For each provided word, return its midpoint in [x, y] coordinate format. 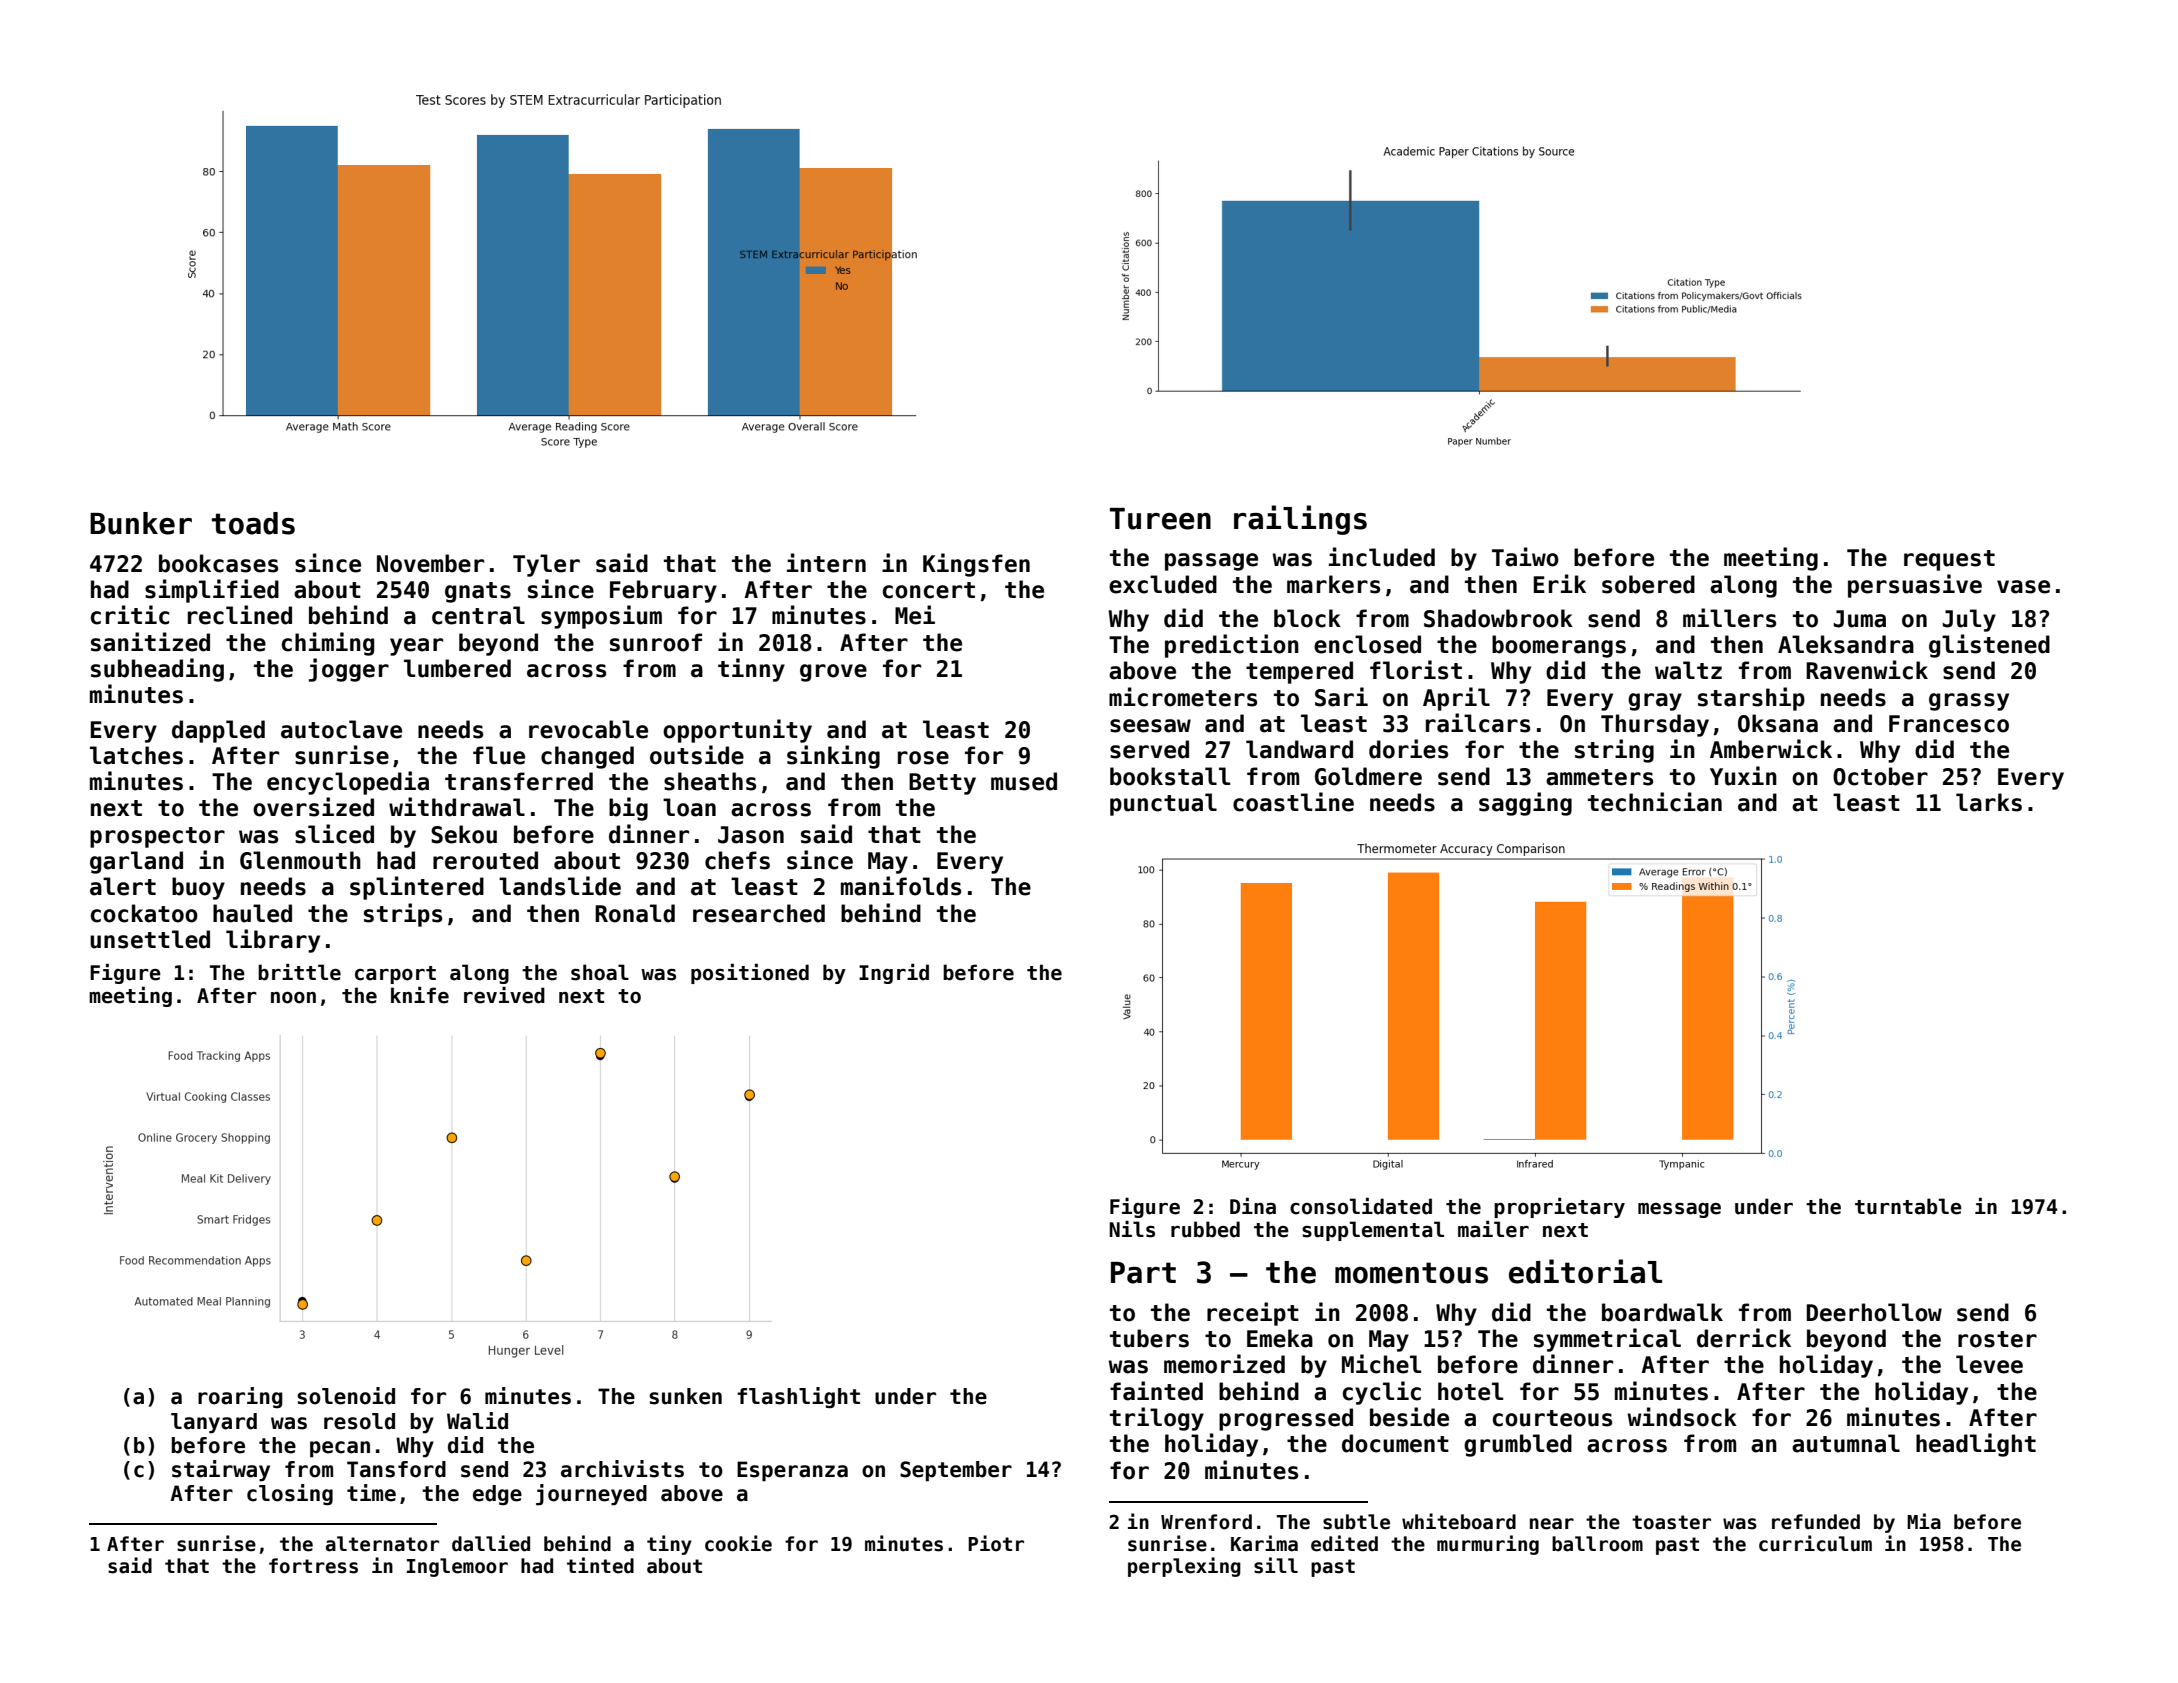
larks [1989, 802]
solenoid [346, 1396]
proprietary [1559, 1207]
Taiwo [1525, 557]
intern [826, 563]
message [1679, 1210]
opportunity [737, 731]
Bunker [141, 523]
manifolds [901, 886]
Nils [1132, 1229]
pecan [340, 1449]
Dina [1253, 1206]
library [273, 941]
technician [1655, 802]
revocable [588, 729]
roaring [240, 1397]
